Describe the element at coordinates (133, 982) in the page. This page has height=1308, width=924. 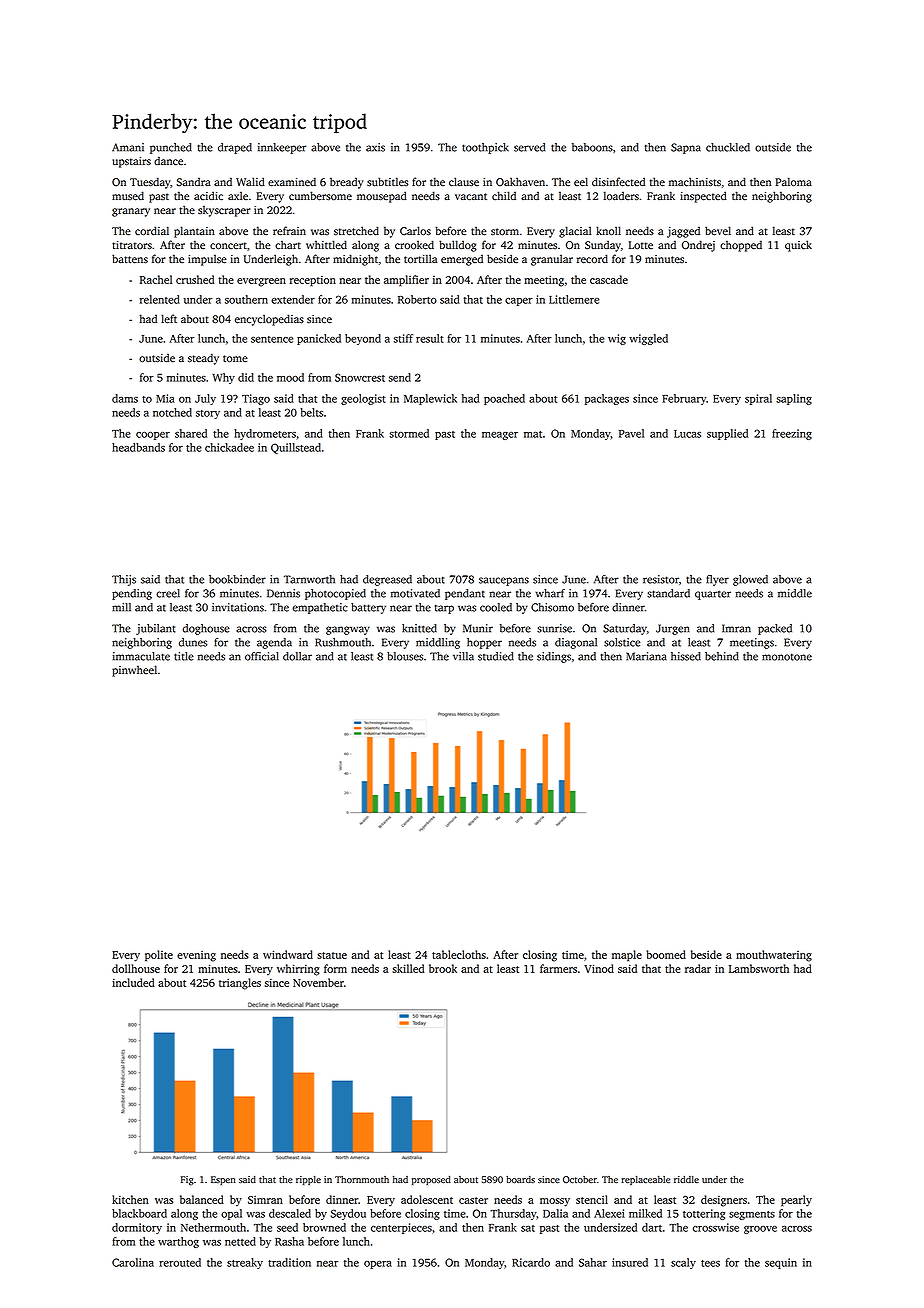
I see `included` at that location.
